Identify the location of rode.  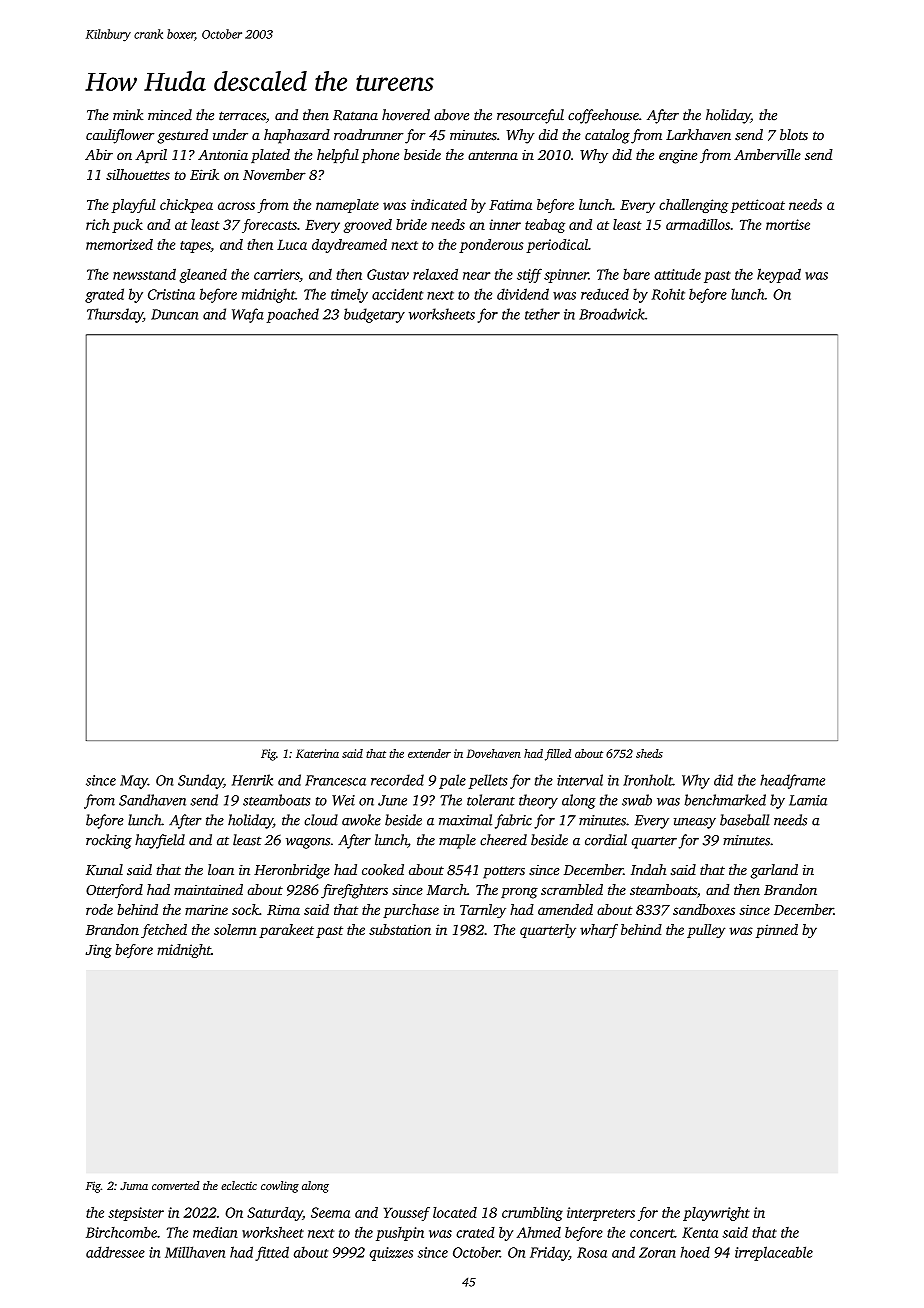
(99, 909).
